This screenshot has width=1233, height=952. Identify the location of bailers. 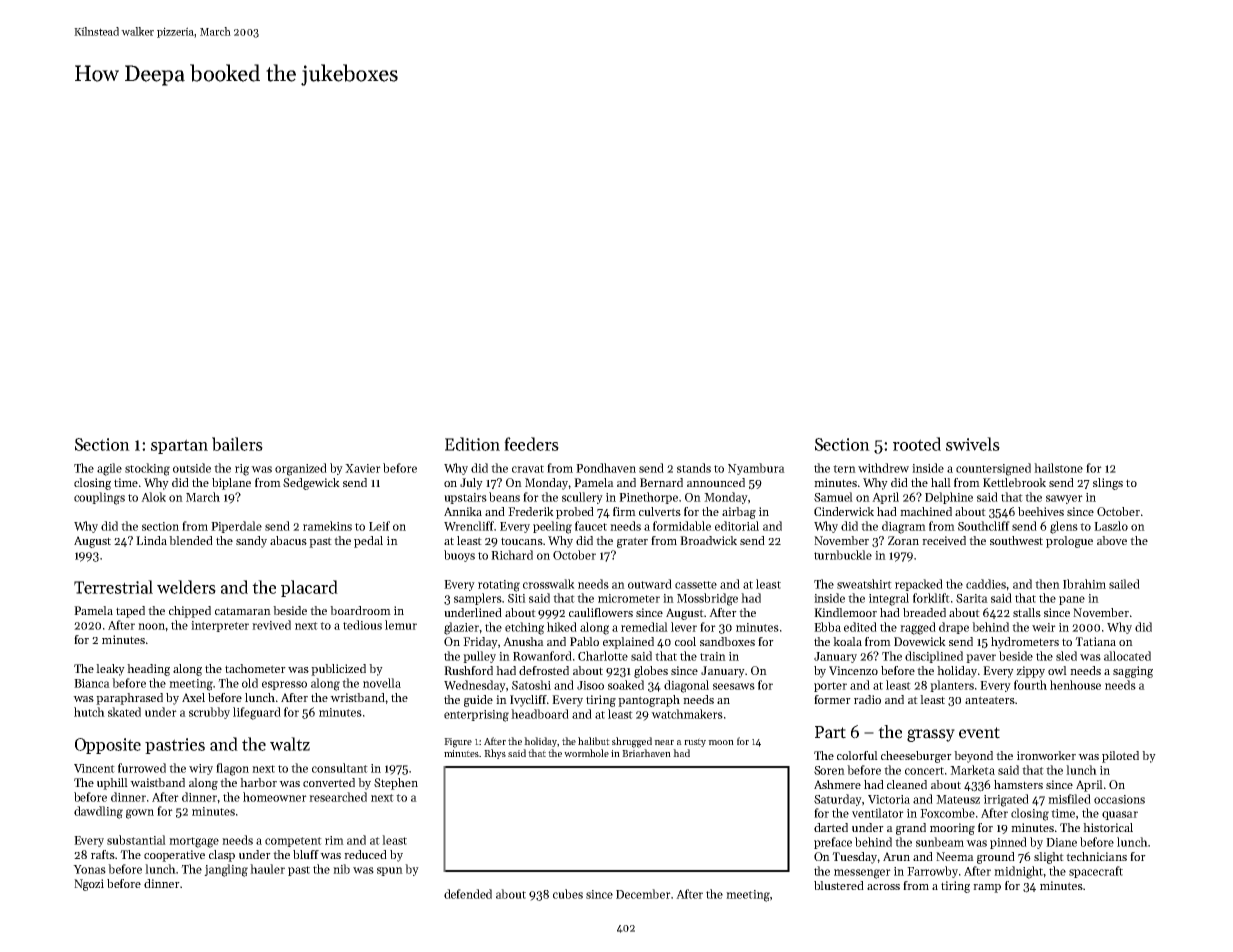
(237, 444).
